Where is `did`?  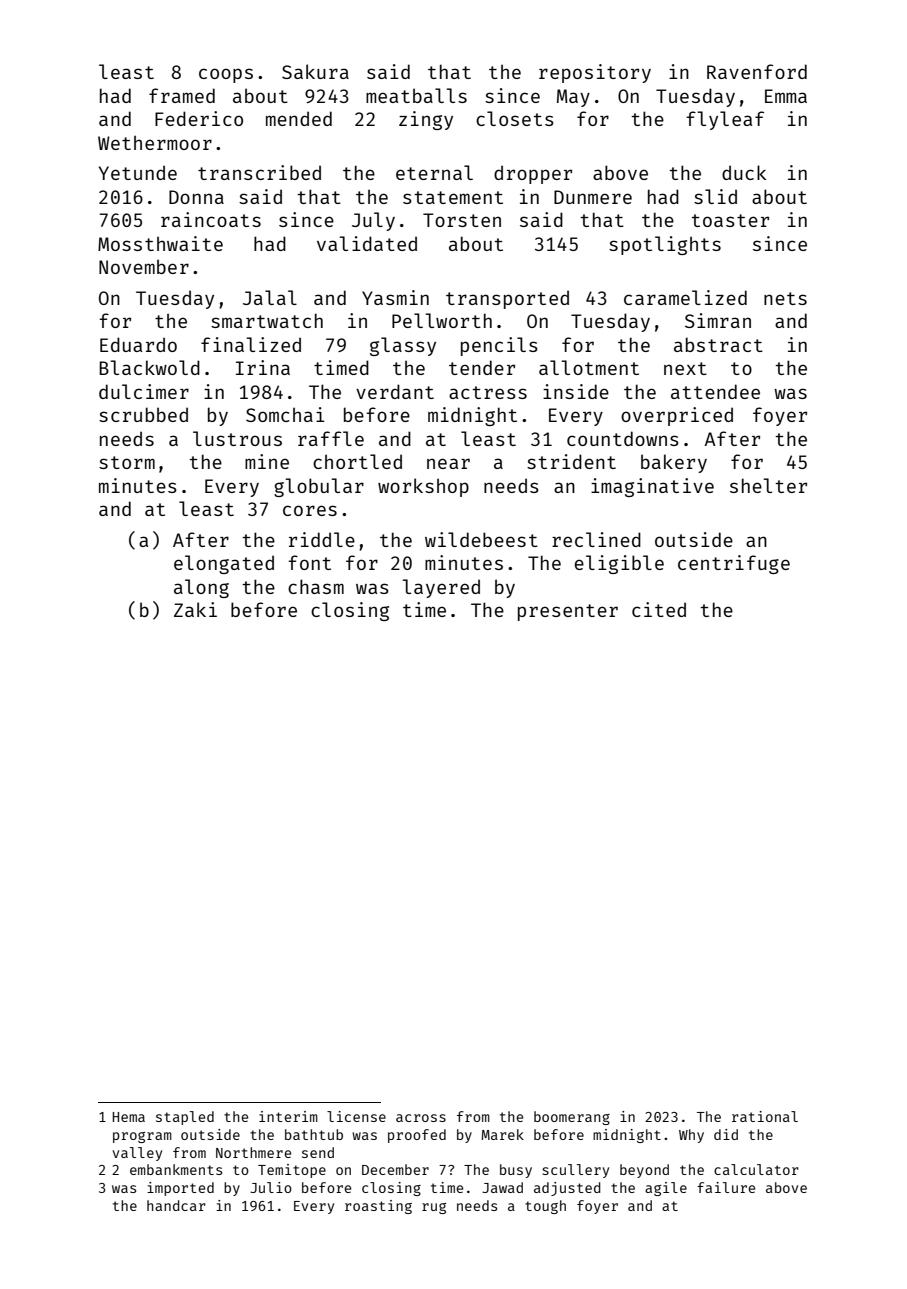
did is located at coordinates (726, 1134).
